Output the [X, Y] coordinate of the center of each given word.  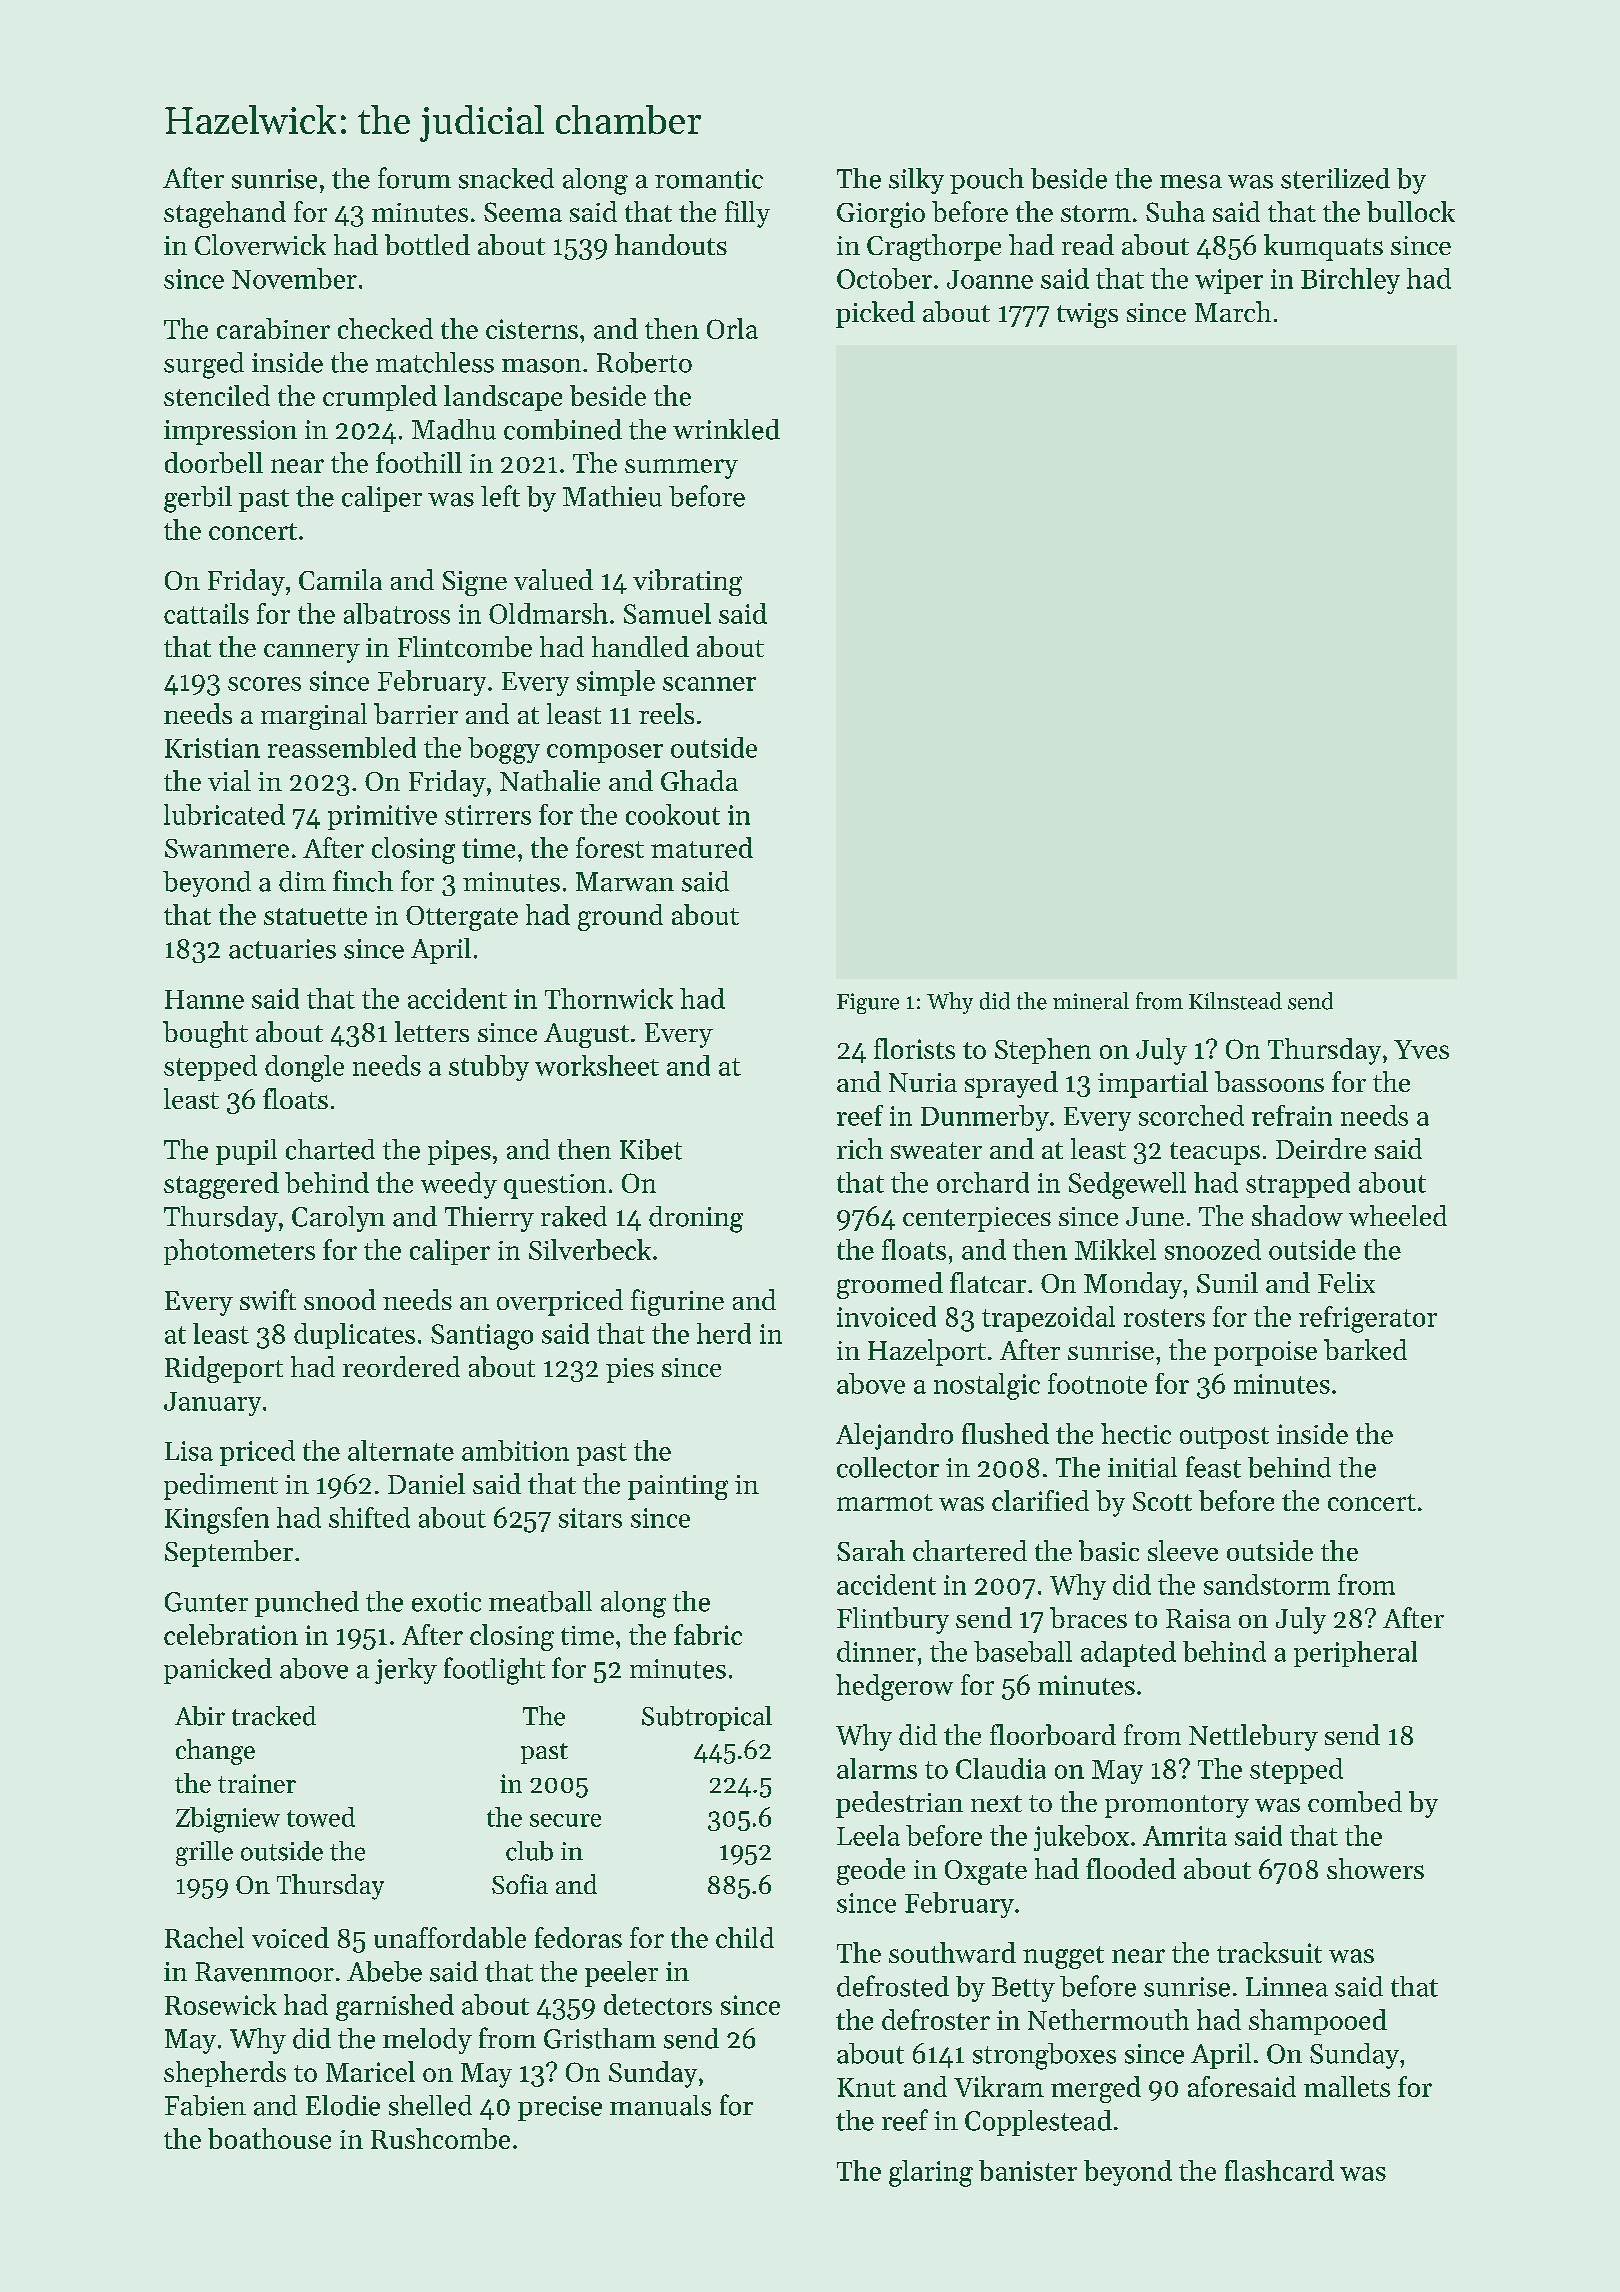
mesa [1191, 182]
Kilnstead [1235, 1001]
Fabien [205, 2105]
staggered [221, 1185]
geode [871, 1871]
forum [414, 178]
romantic [709, 179]
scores [264, 684]
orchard [983, 1182]
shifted [369, 1517]
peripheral [1355, 1654]
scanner [709, 684]
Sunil [1227, 1282]
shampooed [1318, 2022]
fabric [708, 1634]
